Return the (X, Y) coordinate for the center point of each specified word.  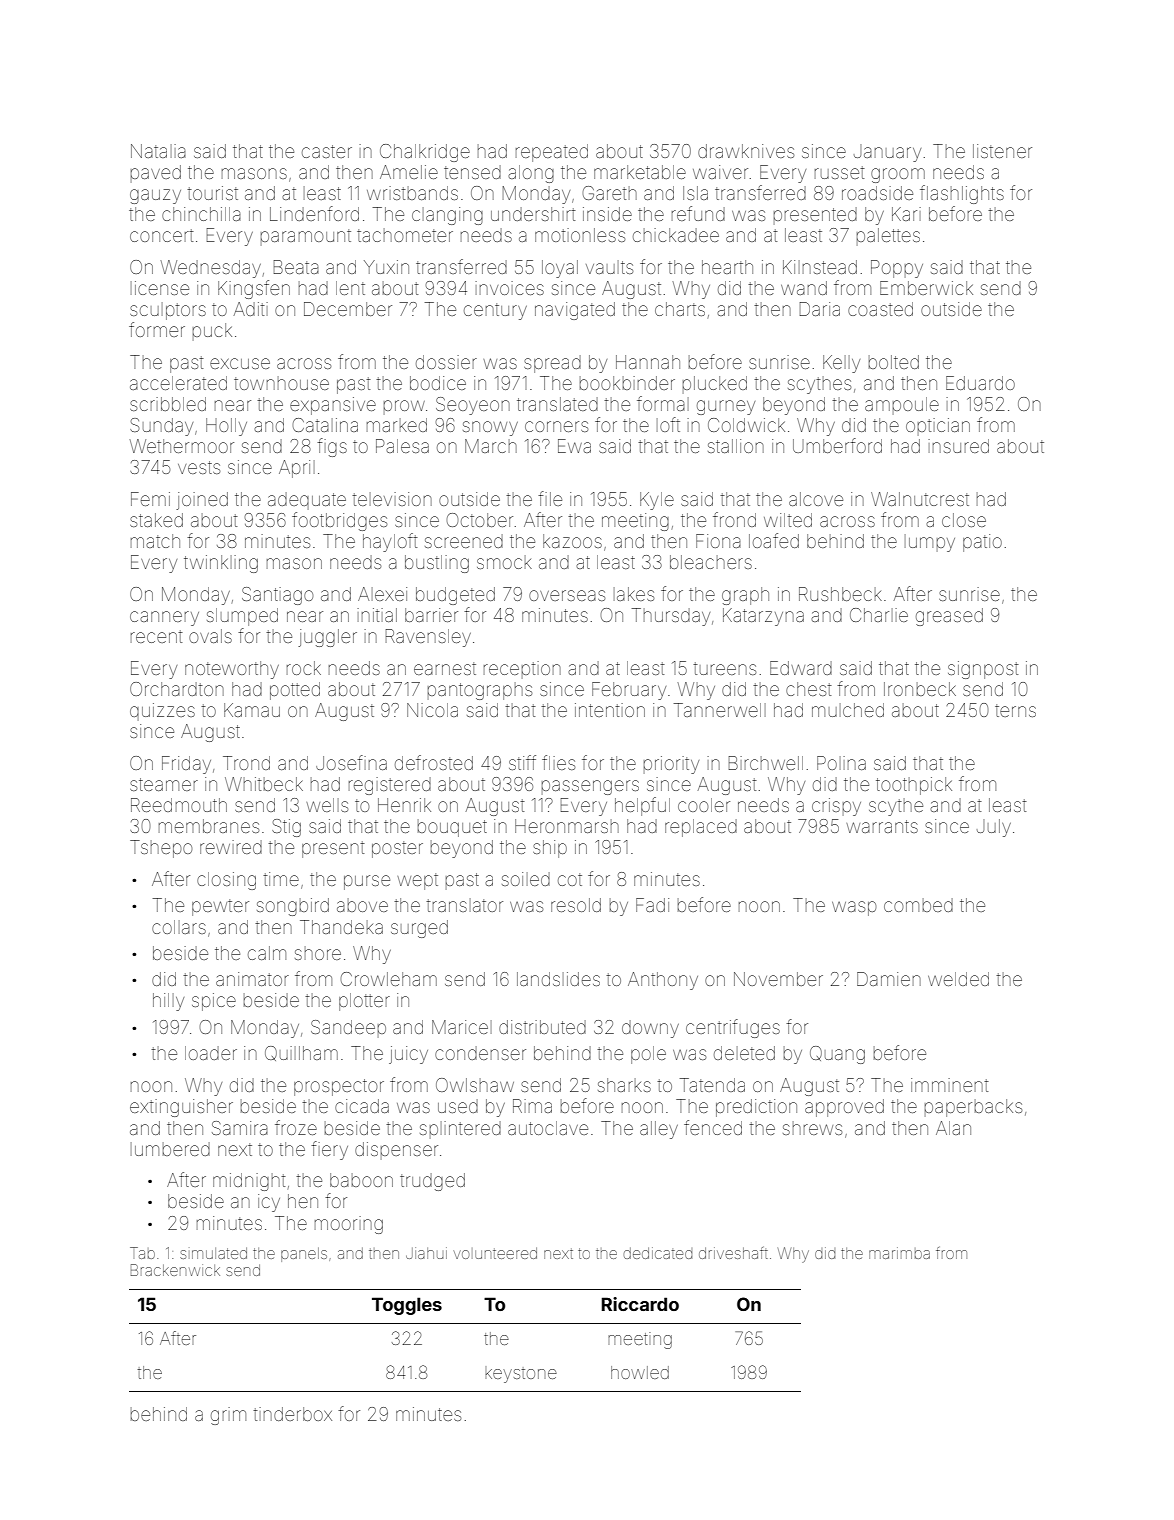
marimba (899, 1253)
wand (804, 288)
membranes (209, 826)
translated (557, 404)
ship (550, 849)
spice (214, 1002)
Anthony (663, 981)
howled (640, 1372)
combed (918, 905)
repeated (552, 153)
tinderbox (292, 1414)
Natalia (158, 151)
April (297, 469)
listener (1002, 151)
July (994, 828)
